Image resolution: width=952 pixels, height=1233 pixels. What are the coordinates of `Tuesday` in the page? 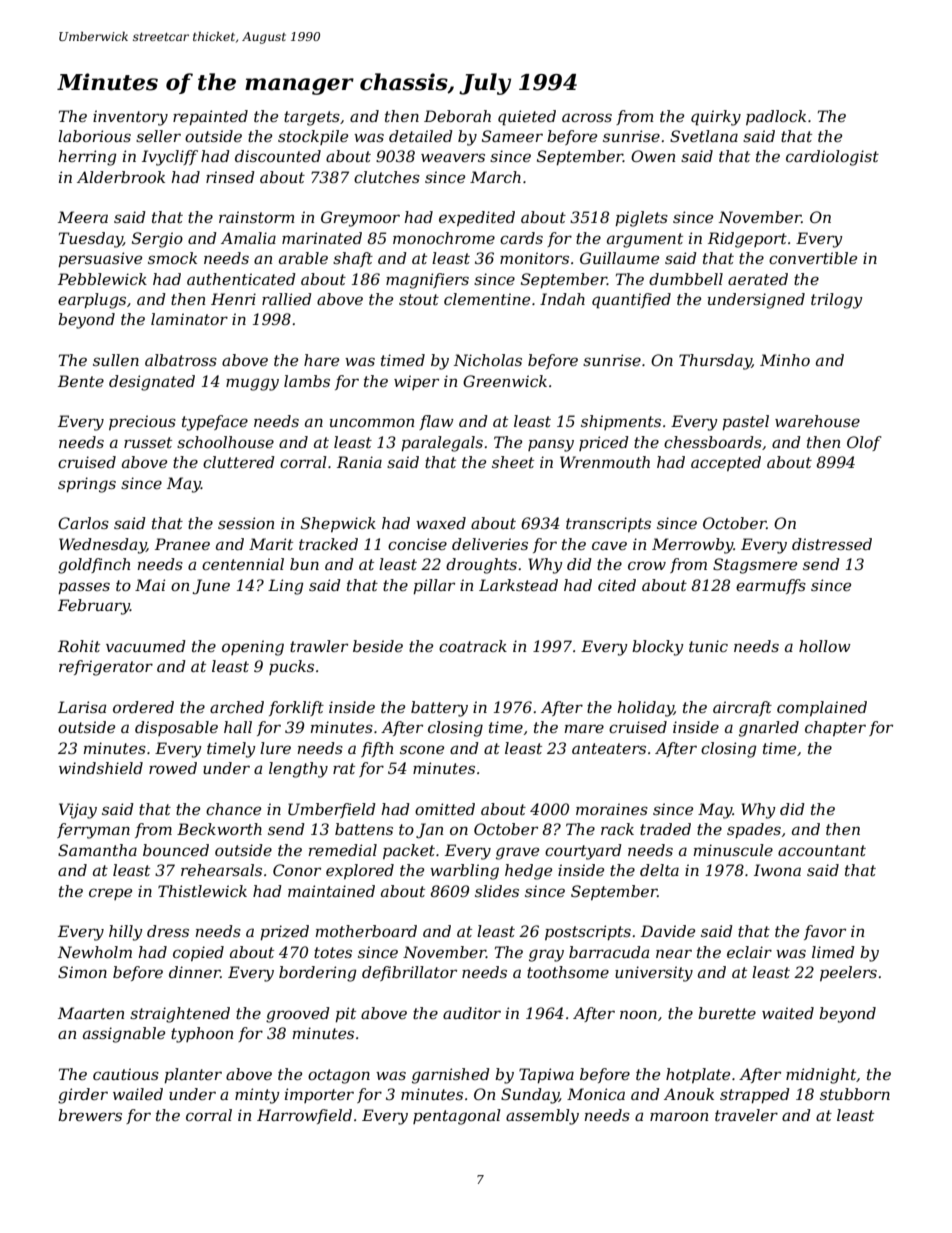 It's located at (91, 240).
